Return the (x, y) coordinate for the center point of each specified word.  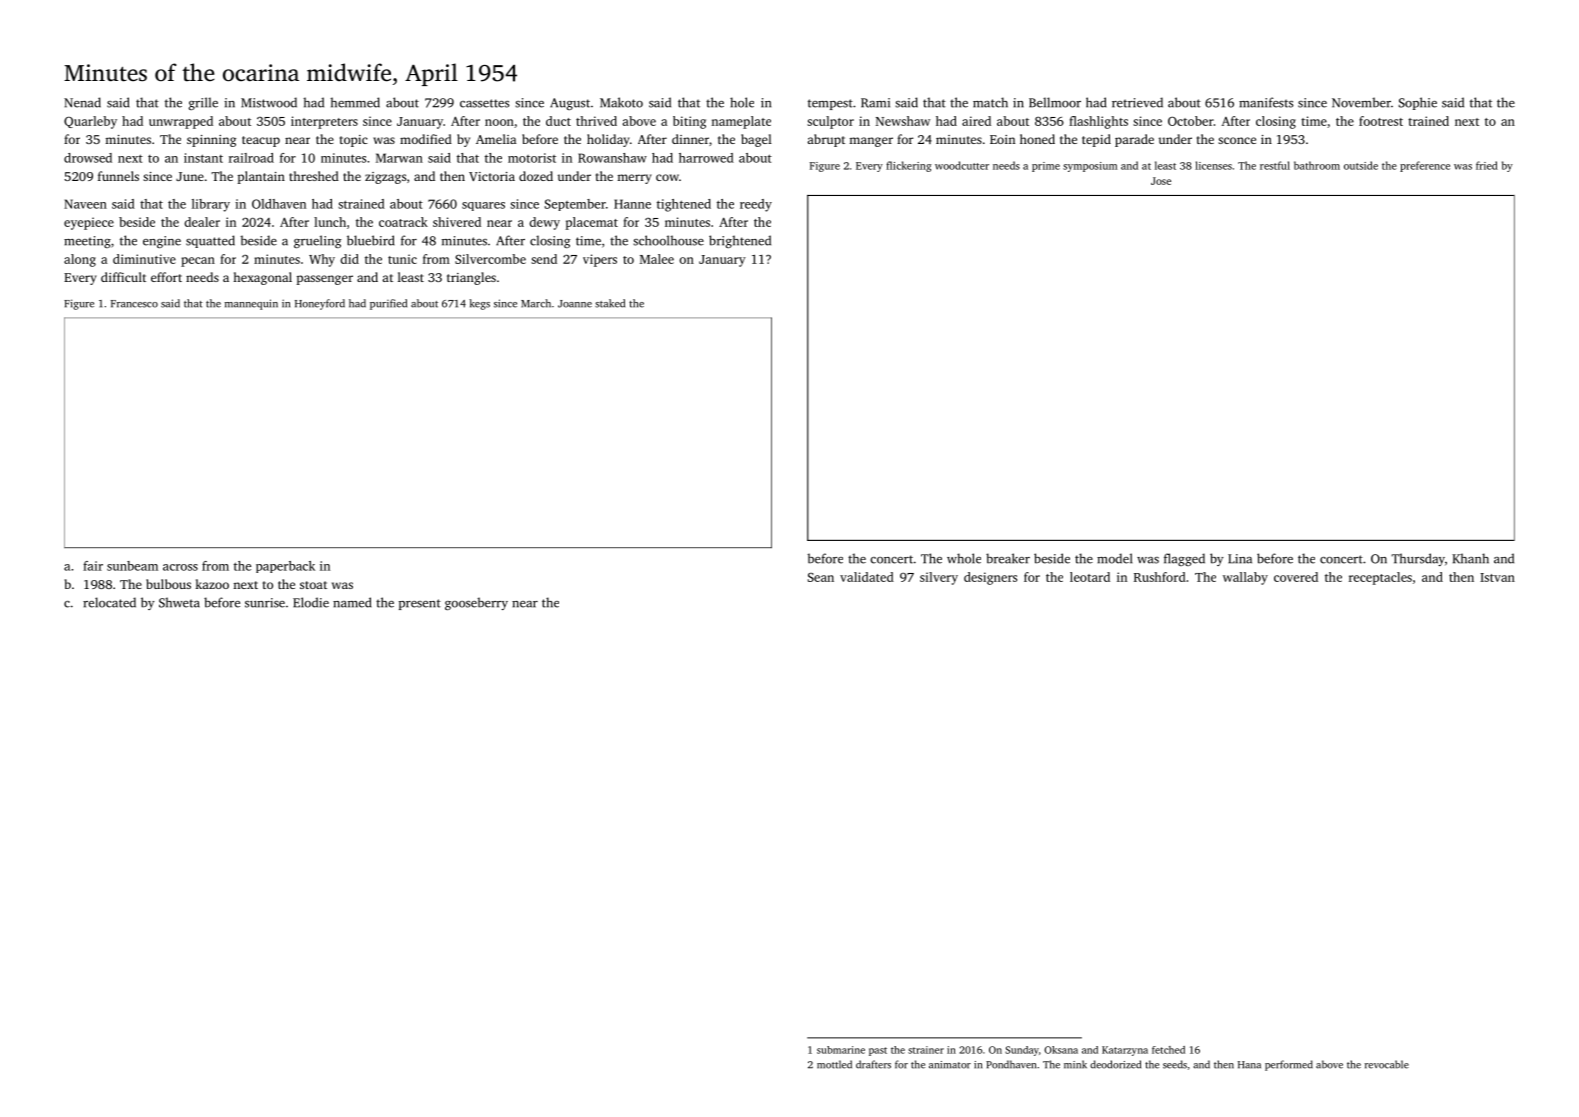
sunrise (265, 603)
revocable (1387, 1064)
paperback (285, 567)
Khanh (1470, 558)
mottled (834, 1064)
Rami (875, 103)
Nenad (82, 102)
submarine (841, 1050)
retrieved (1137, 102)
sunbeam (132, 566)
